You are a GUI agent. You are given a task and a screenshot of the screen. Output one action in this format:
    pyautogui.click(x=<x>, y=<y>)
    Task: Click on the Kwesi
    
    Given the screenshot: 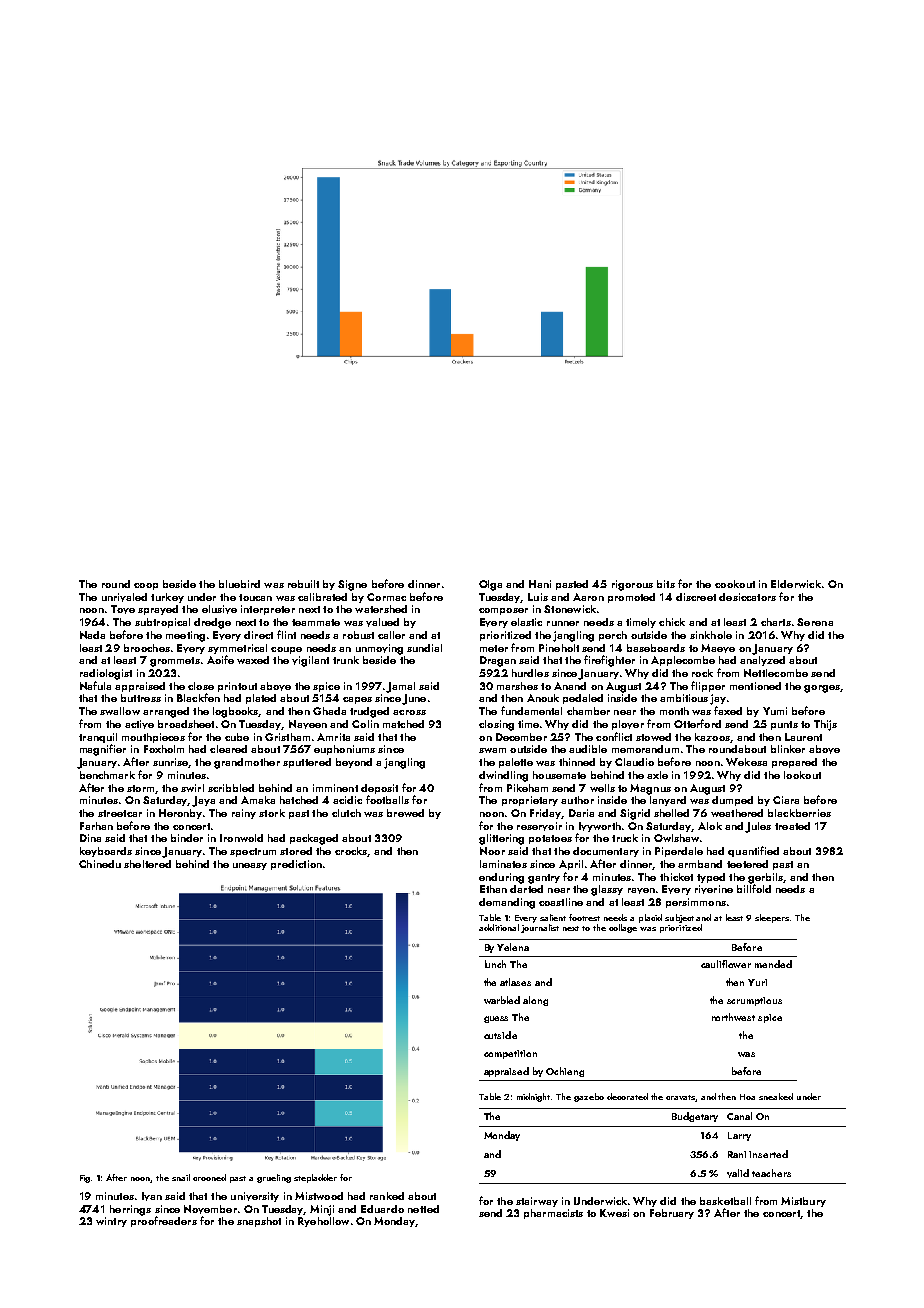 What is the action you would take?
    pyautogui.click(x=614, y=1213)
